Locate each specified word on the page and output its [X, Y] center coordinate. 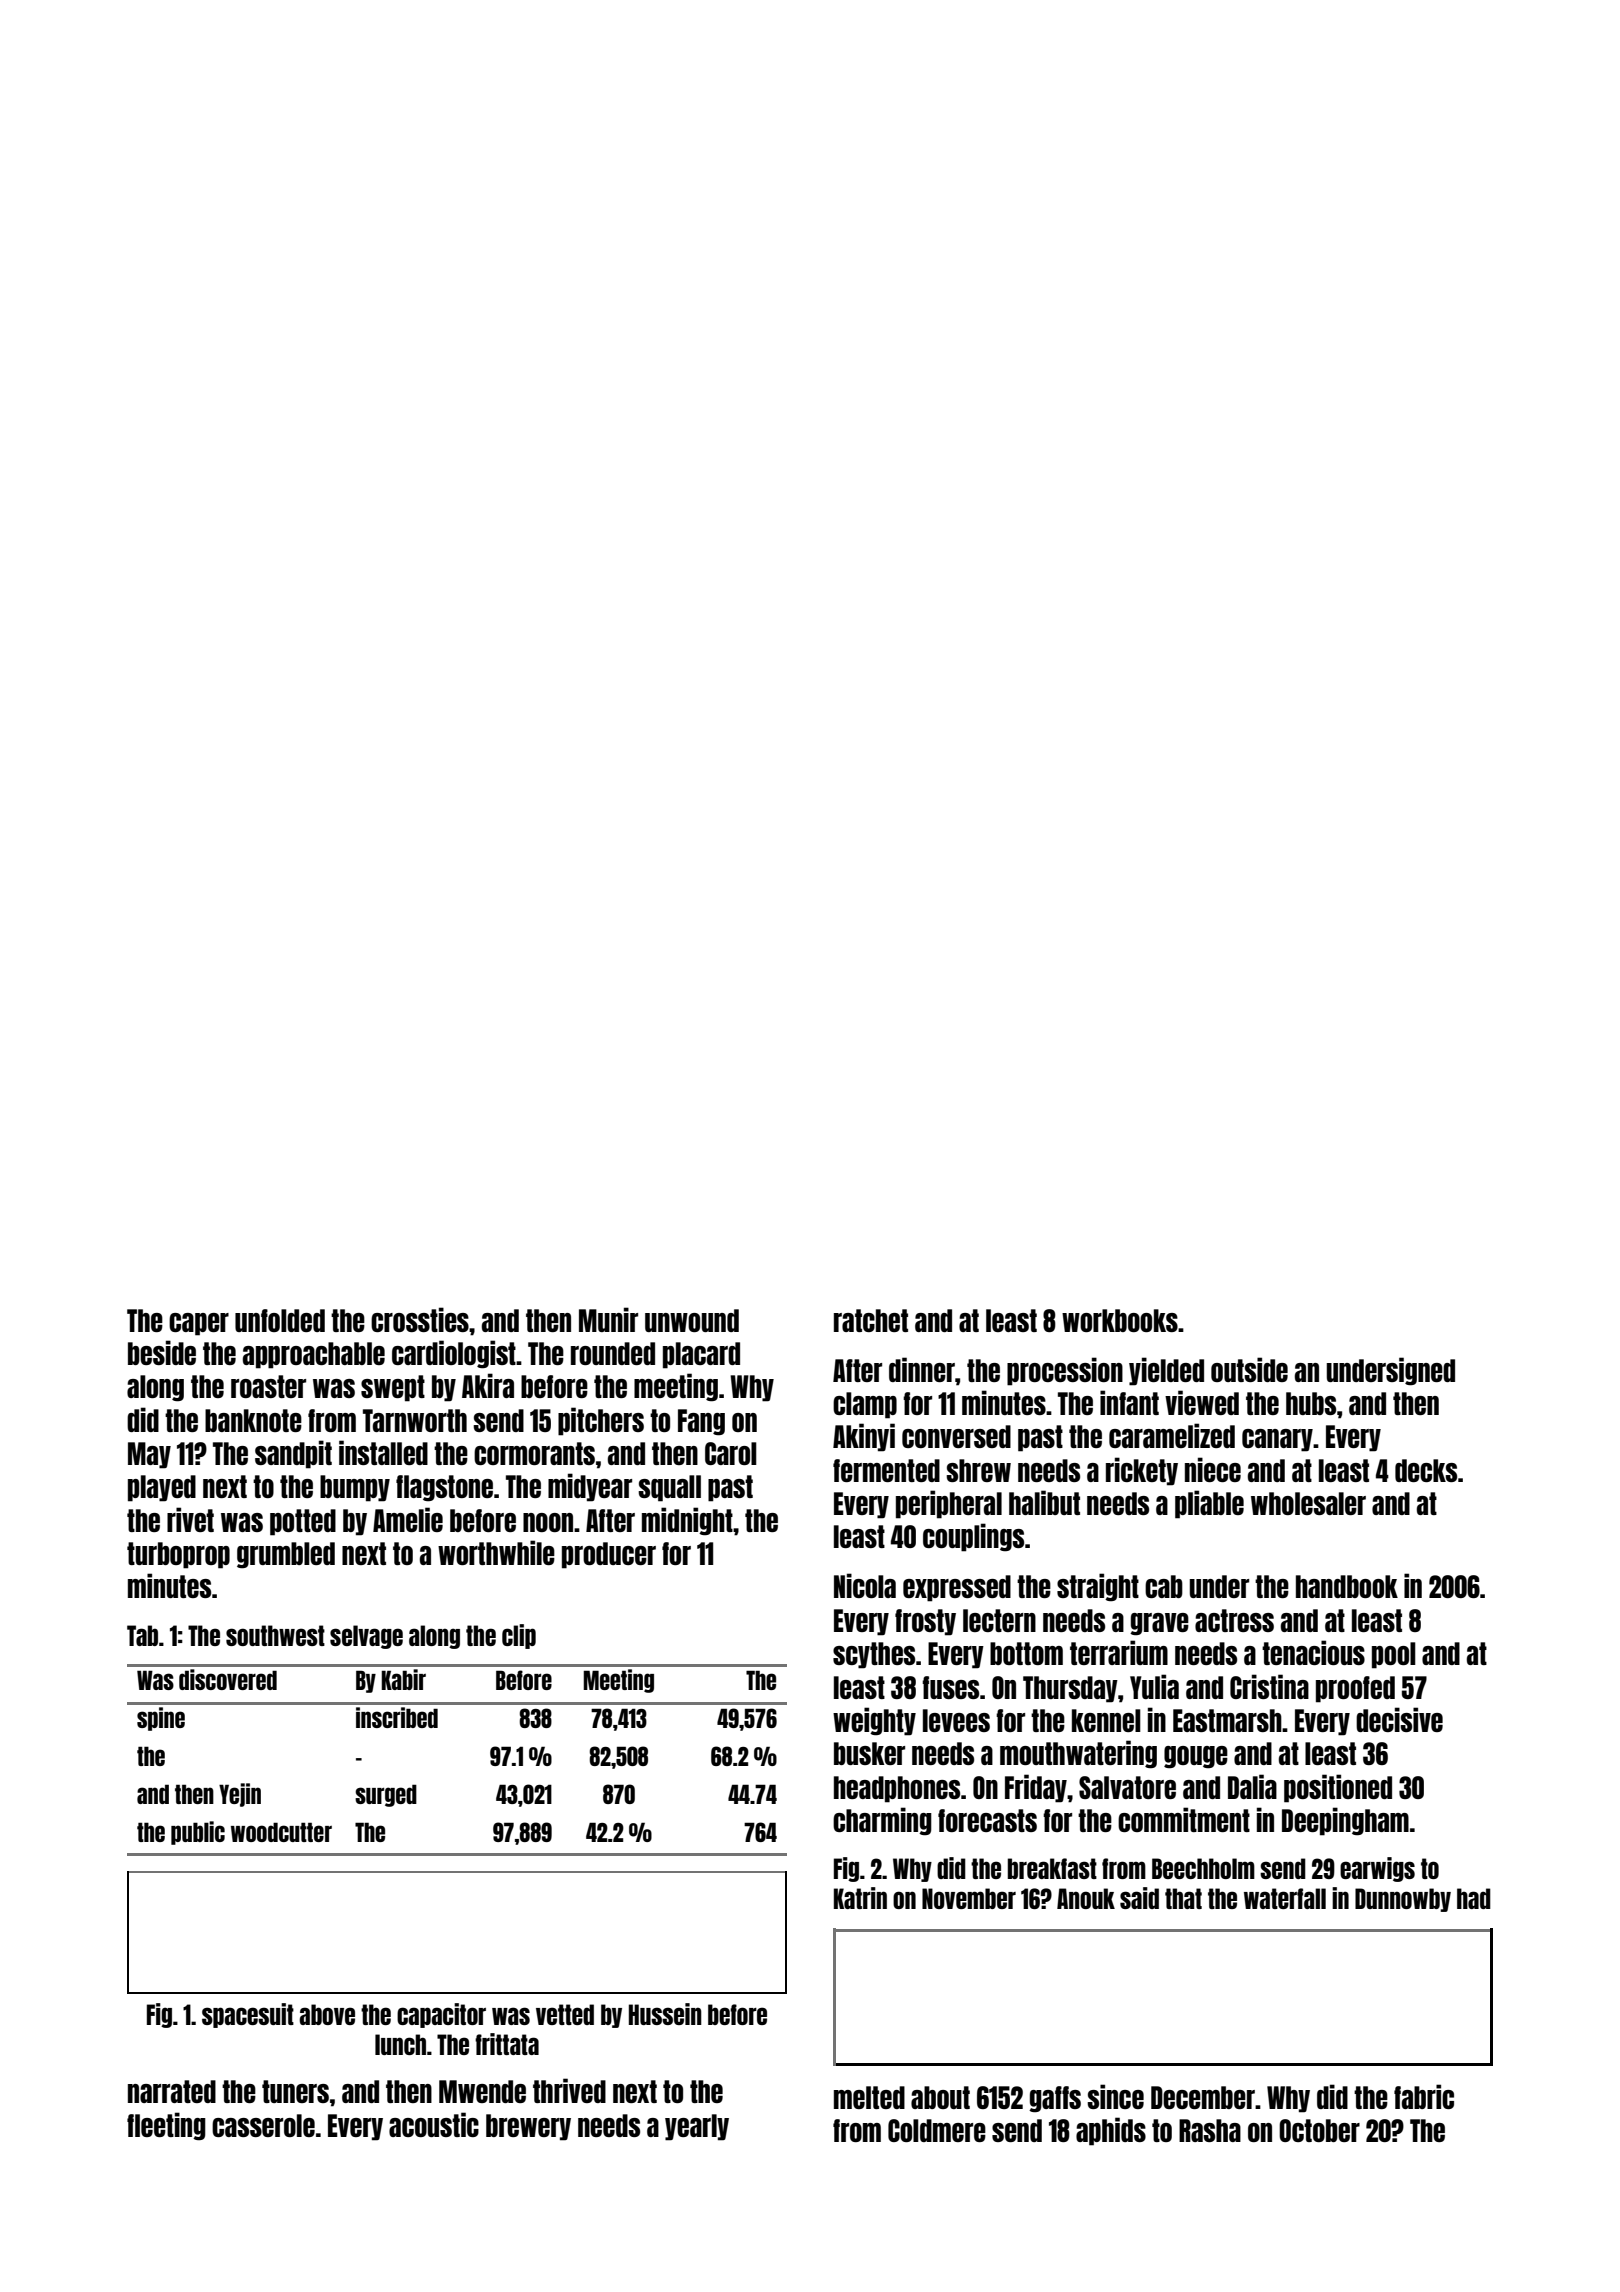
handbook [1347, 1586]
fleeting [166, 2126]
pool [1394, 1655]
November [969, 1898]
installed [383, 1452]
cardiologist [454, 1354]
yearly [697, 2127]
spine [161, 1719]
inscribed [397, 1717]
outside [1249, 1369]
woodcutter [281, 1832]
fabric [1424, 2096]
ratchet [871, 1320]
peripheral [949, 1504]
